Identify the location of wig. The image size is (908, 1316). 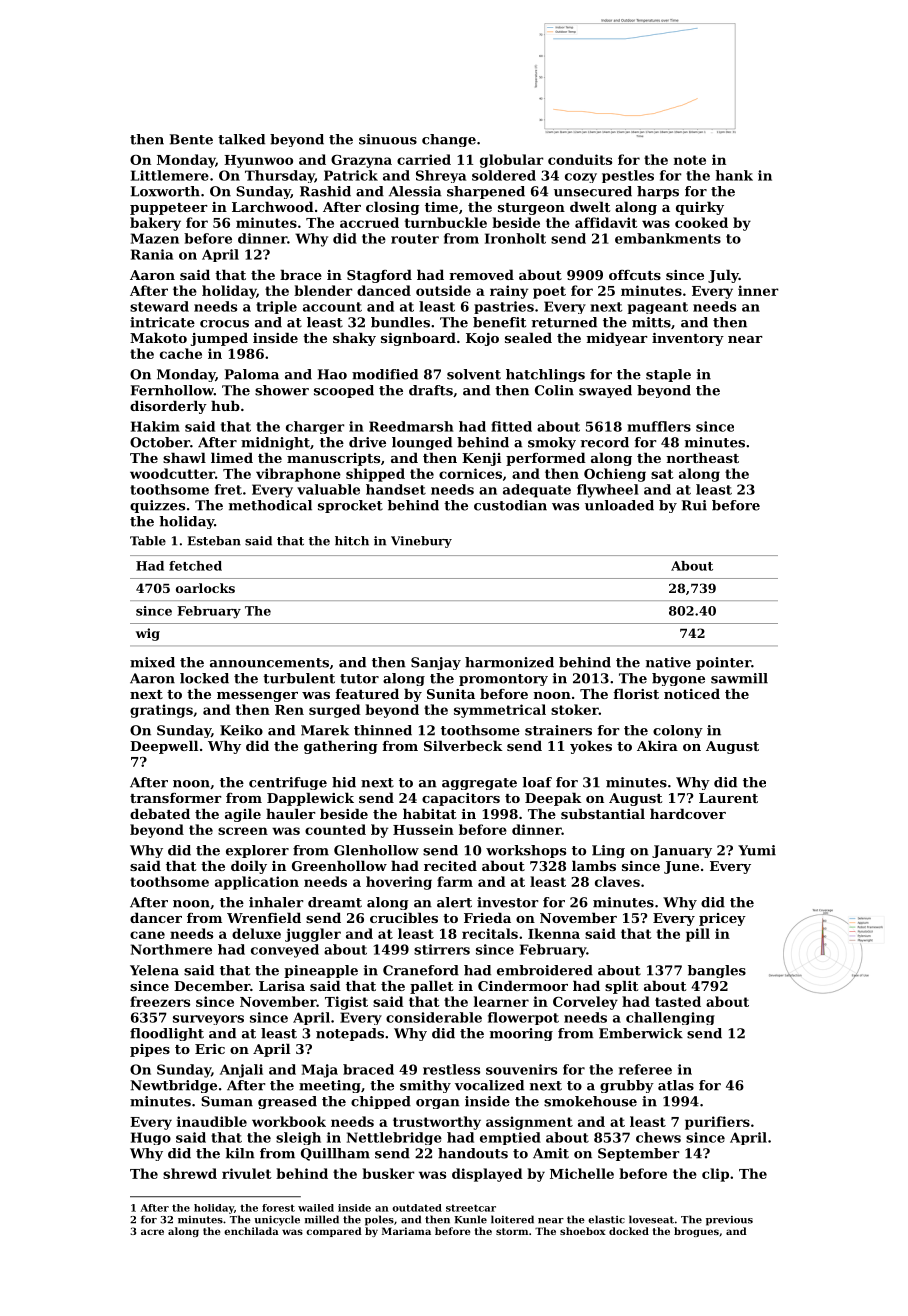
(148, 634).
